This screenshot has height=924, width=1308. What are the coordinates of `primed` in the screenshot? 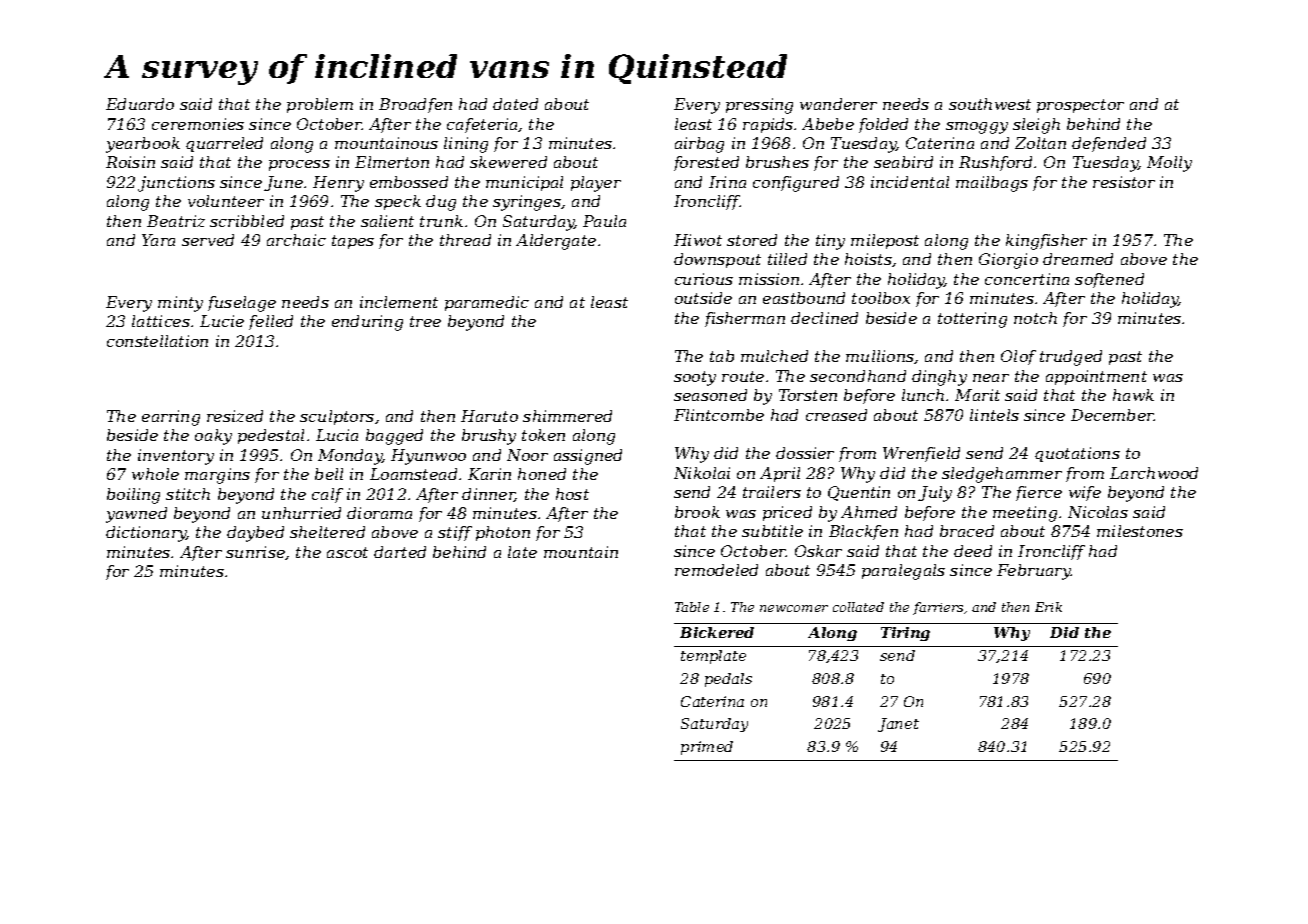 It's located at (707, 748).
